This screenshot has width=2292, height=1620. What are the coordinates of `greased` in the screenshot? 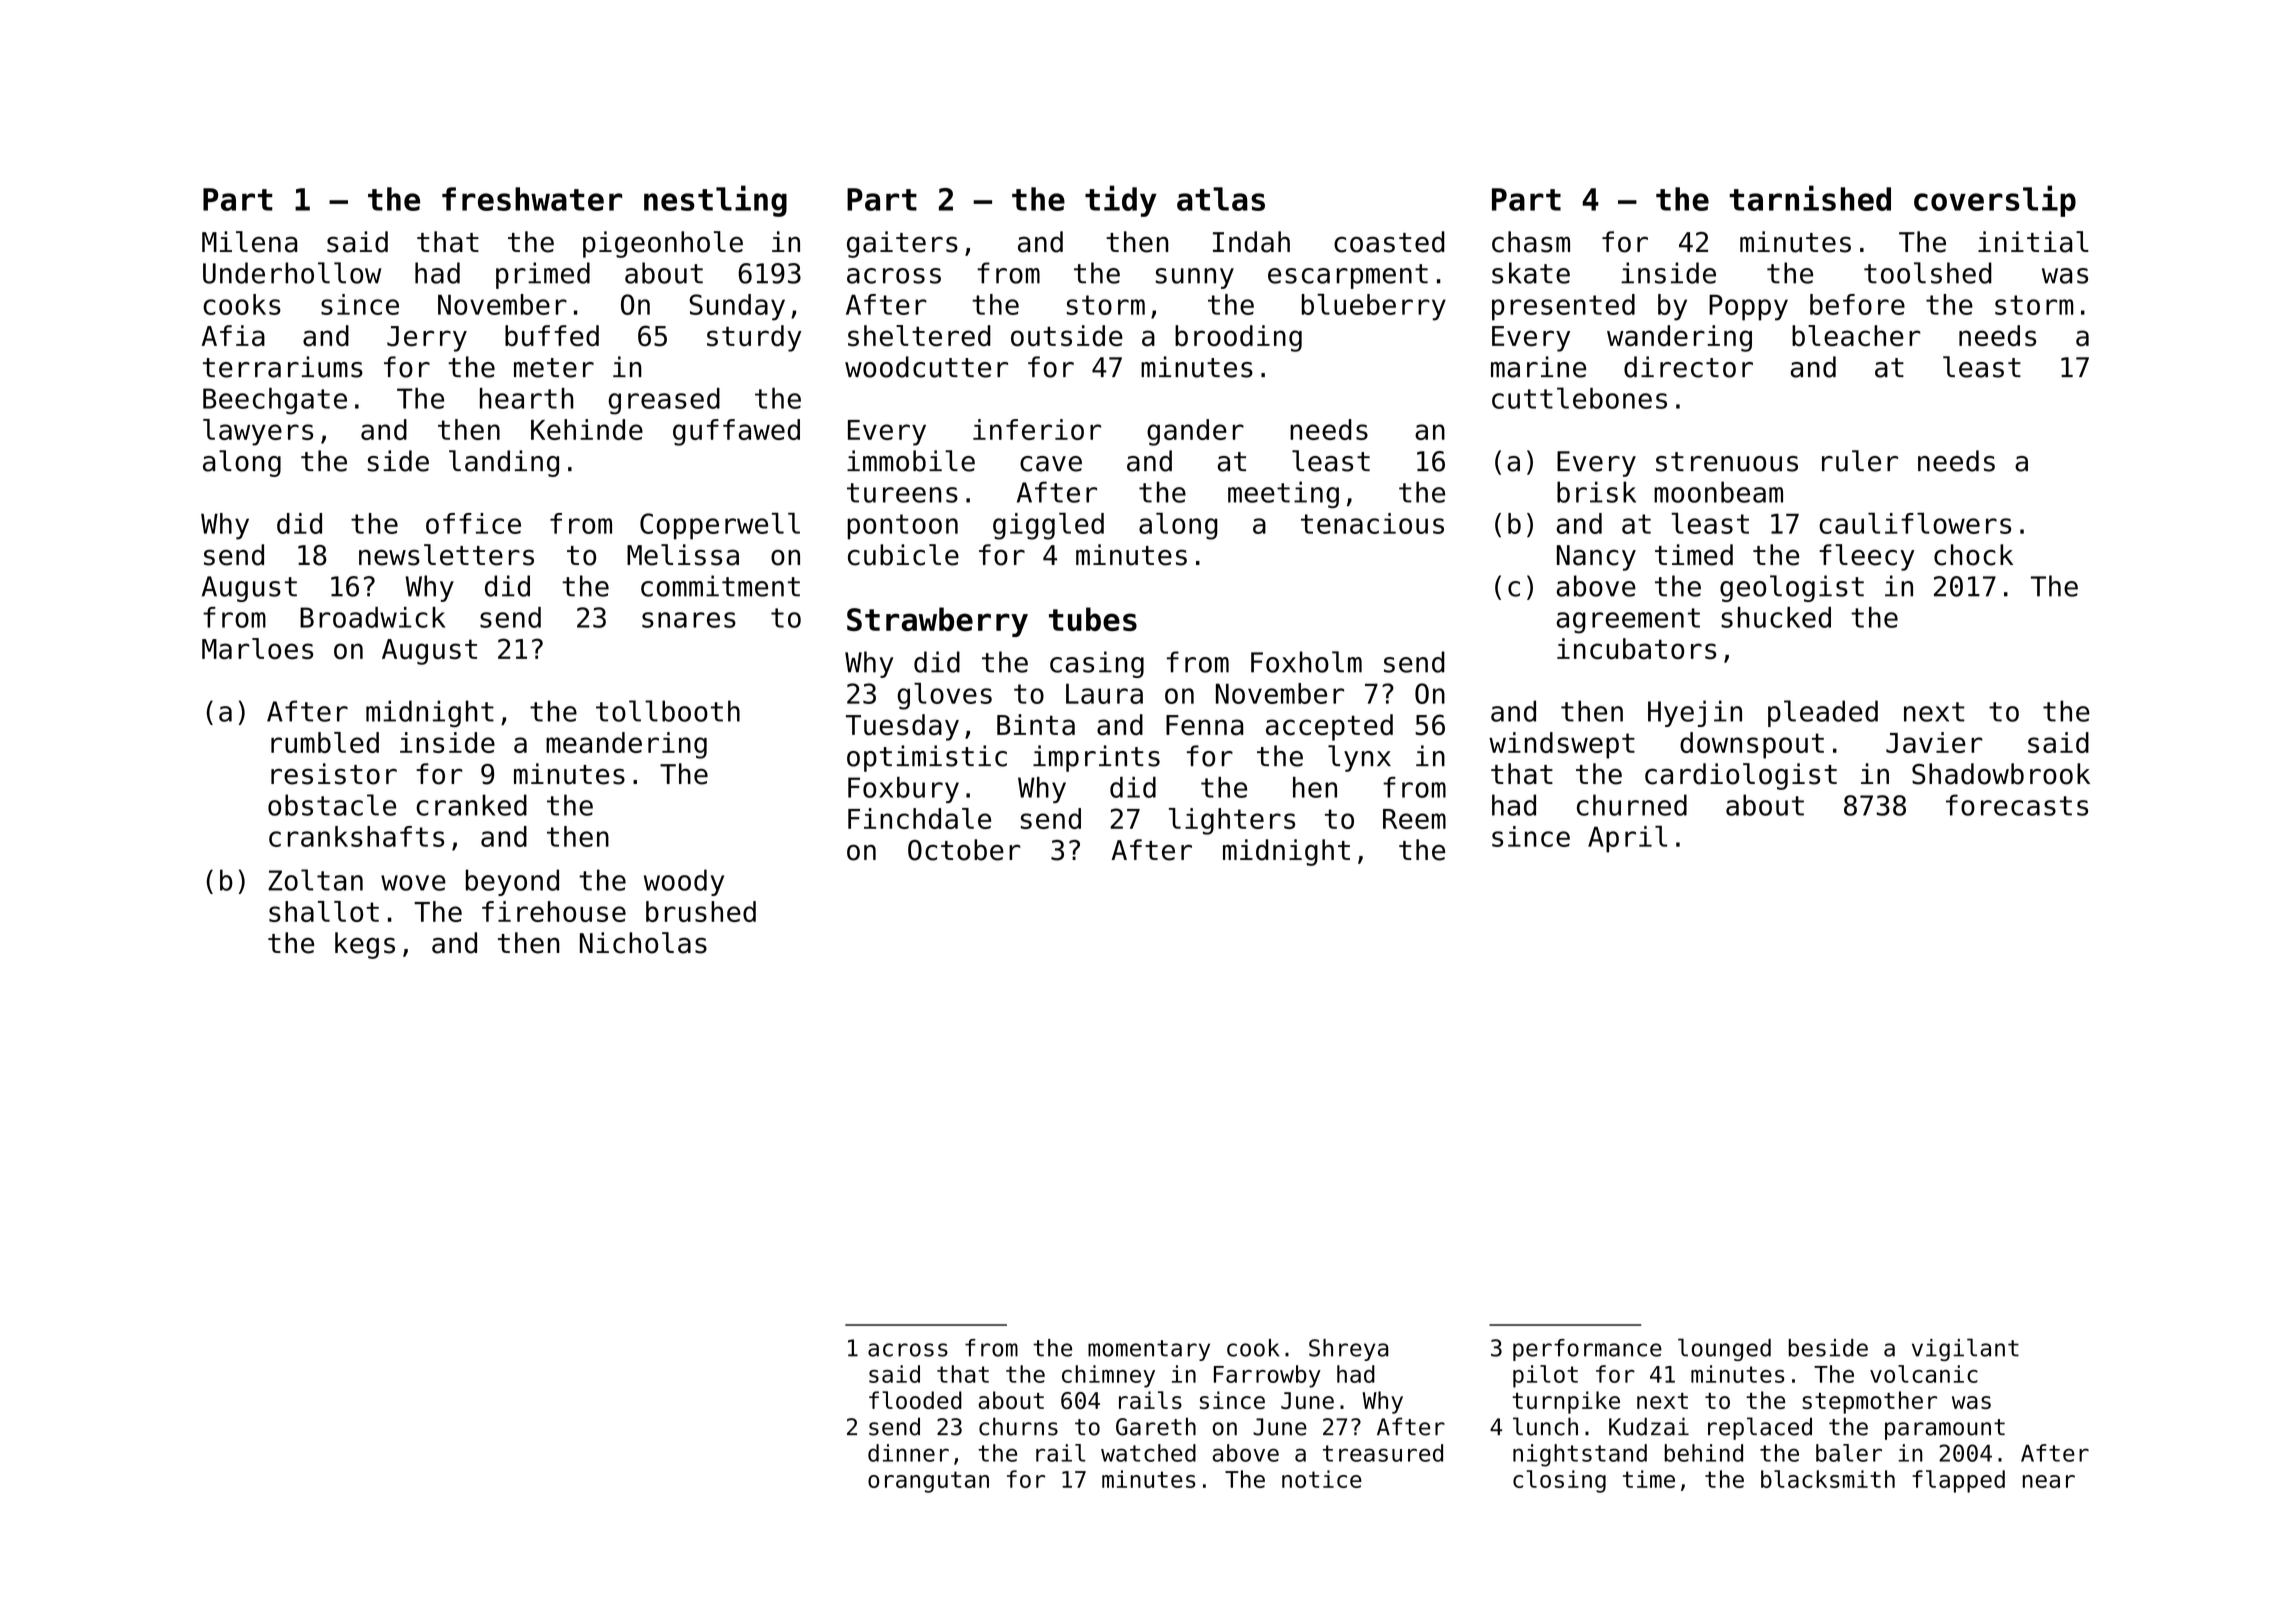 It's located at (664, 401).
